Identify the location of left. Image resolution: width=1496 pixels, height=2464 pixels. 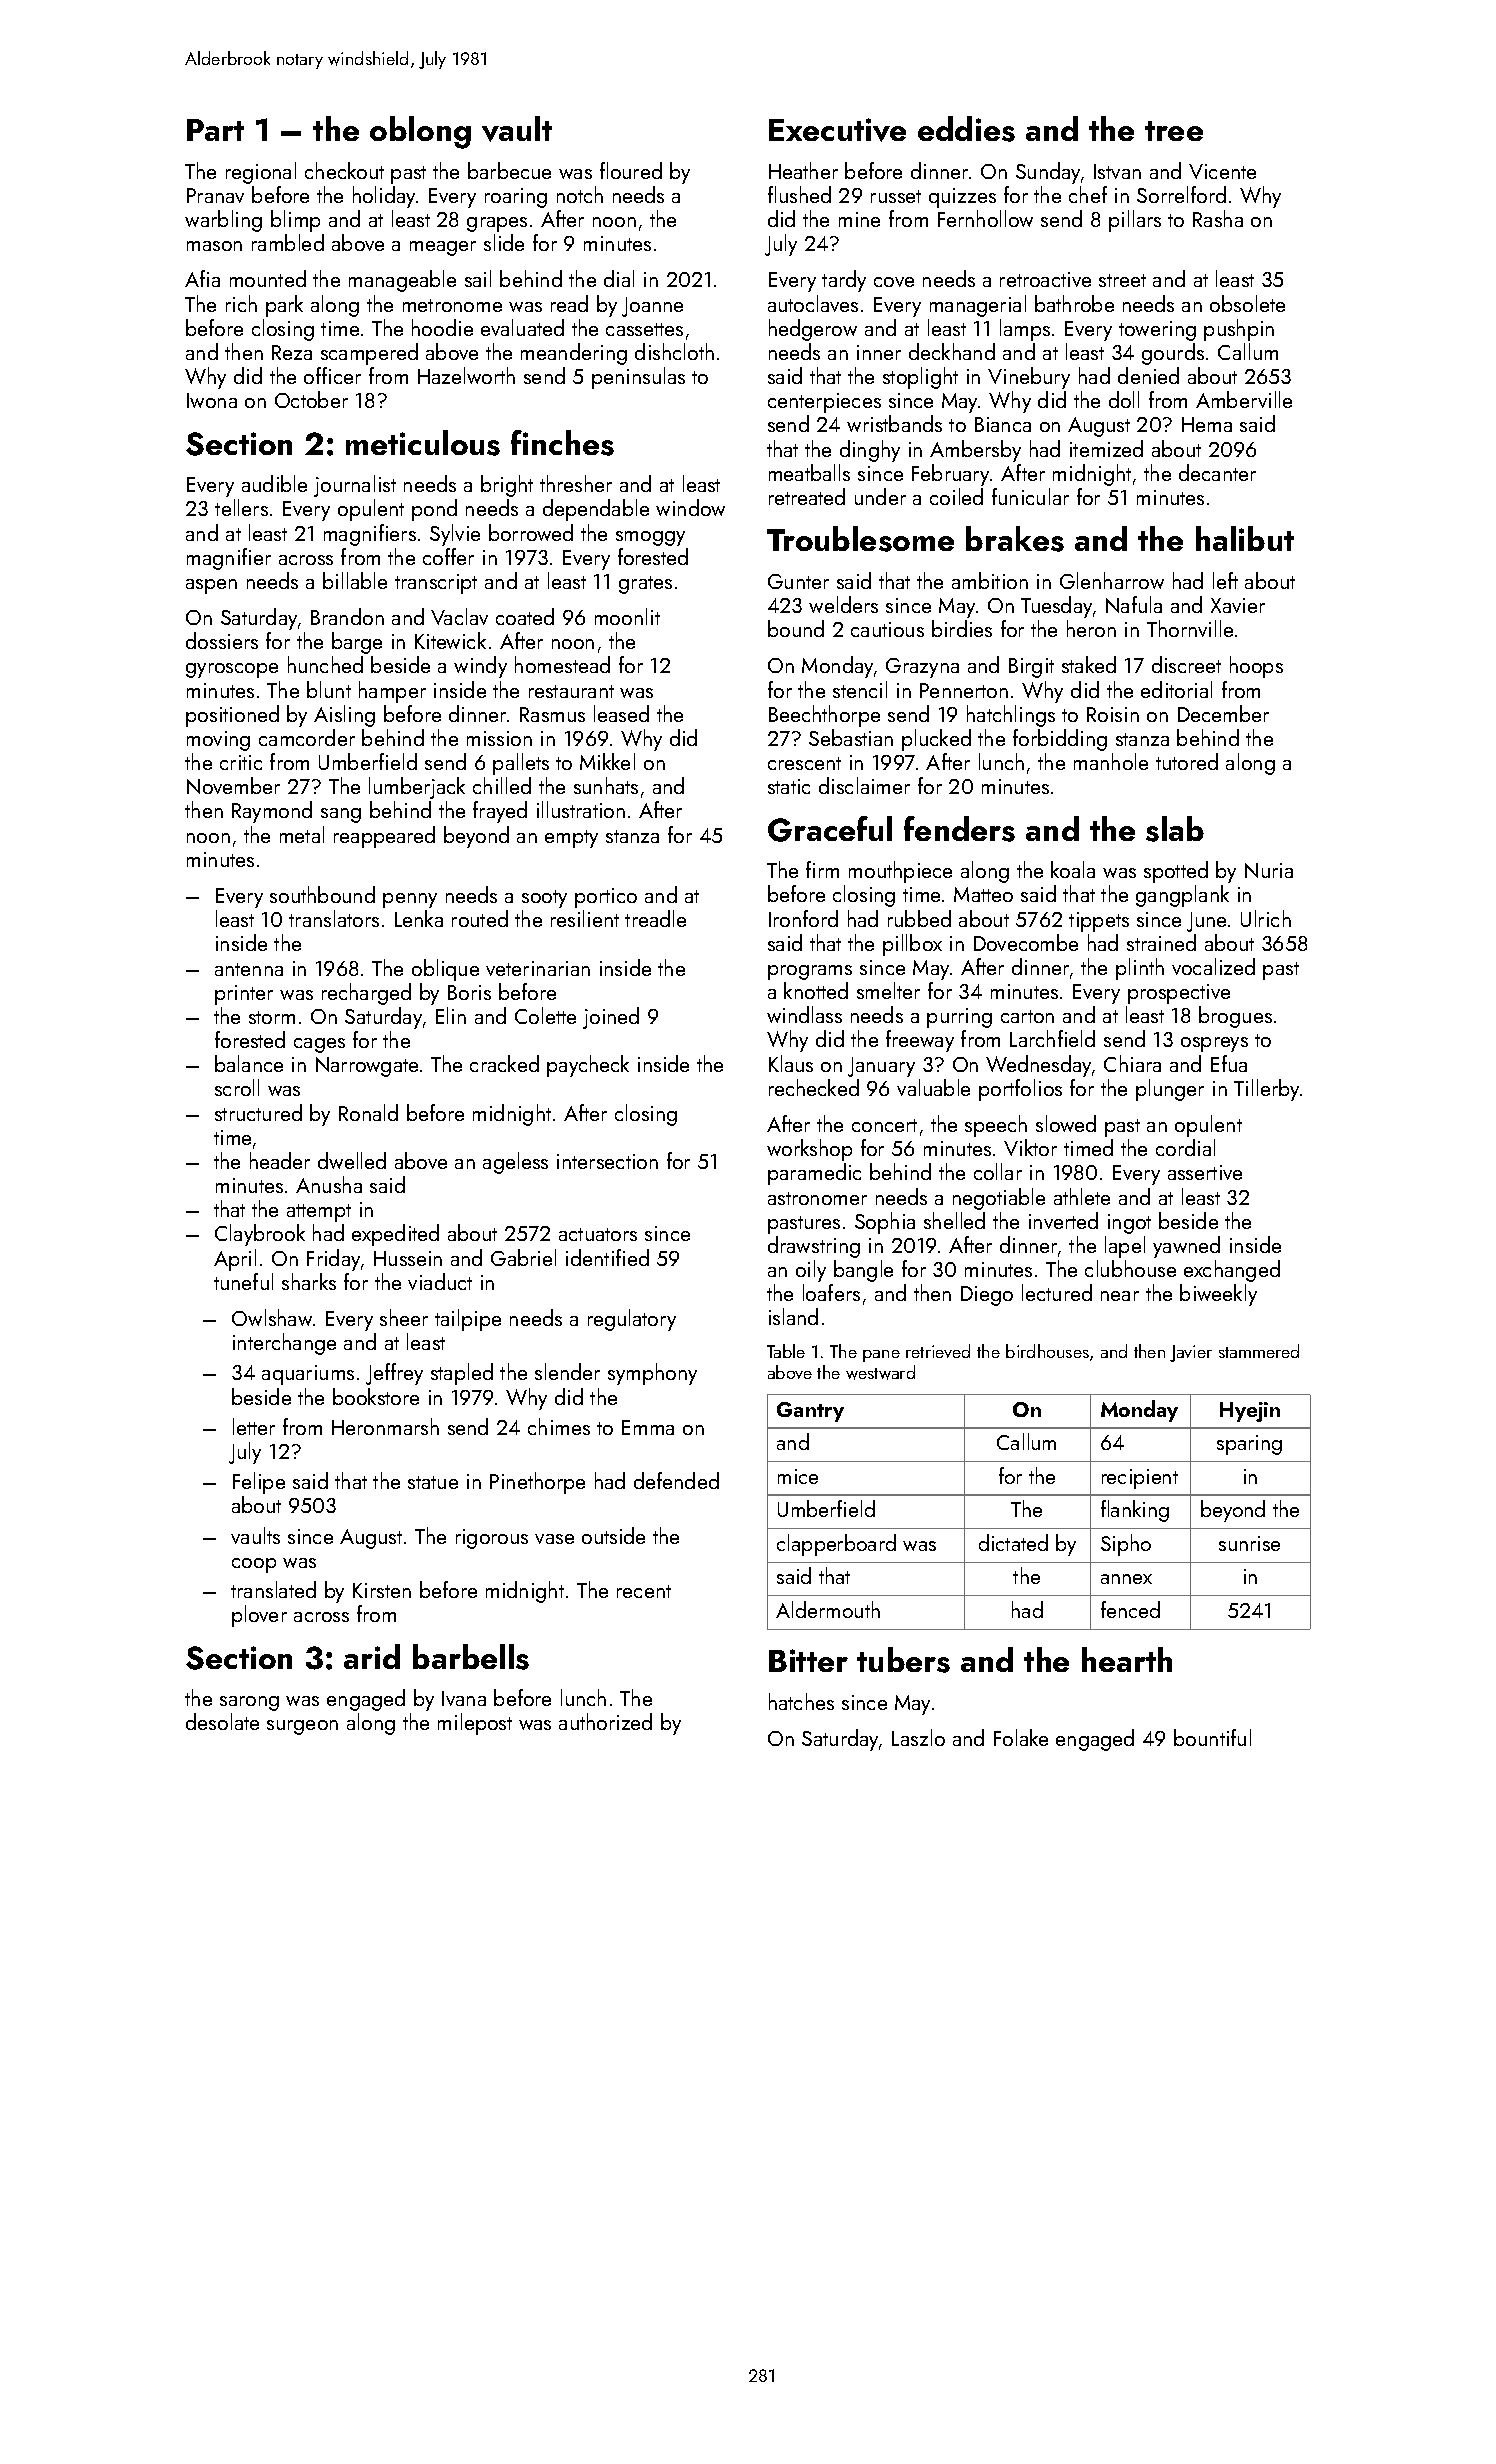
(1225, 580).
